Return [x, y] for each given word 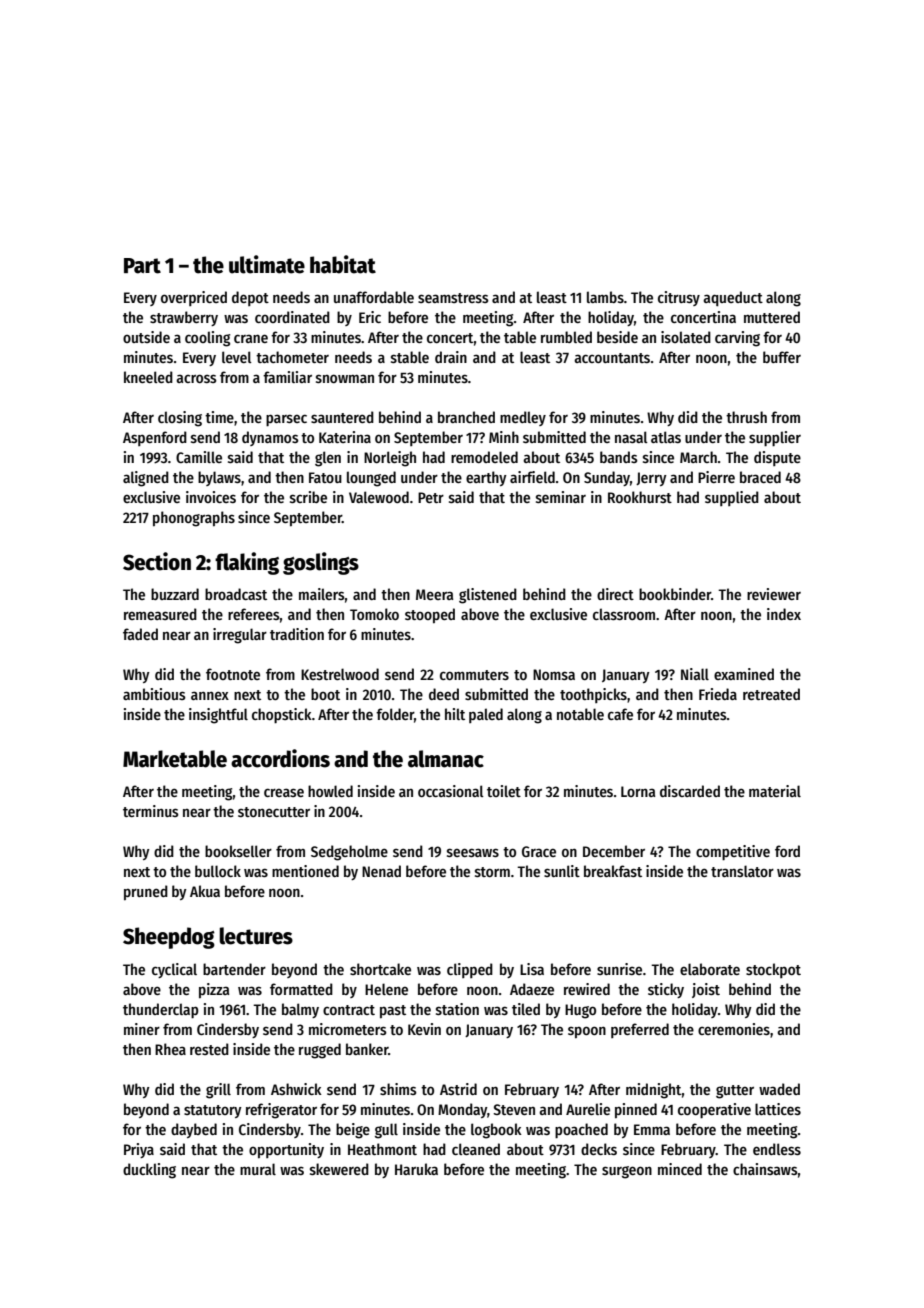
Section [157, 561]
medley [523, 418]
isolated [686, 337]
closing [180, 419]
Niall [695, 674]
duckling [149, 1171]
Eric [370, 317]
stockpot [773, 970]
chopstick [282, 716]
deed [444, 694]
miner [142, 1029]
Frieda [718, 694]
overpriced [194, 298]
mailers [322, 594]
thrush [746, 417]
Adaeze [532, 989]
